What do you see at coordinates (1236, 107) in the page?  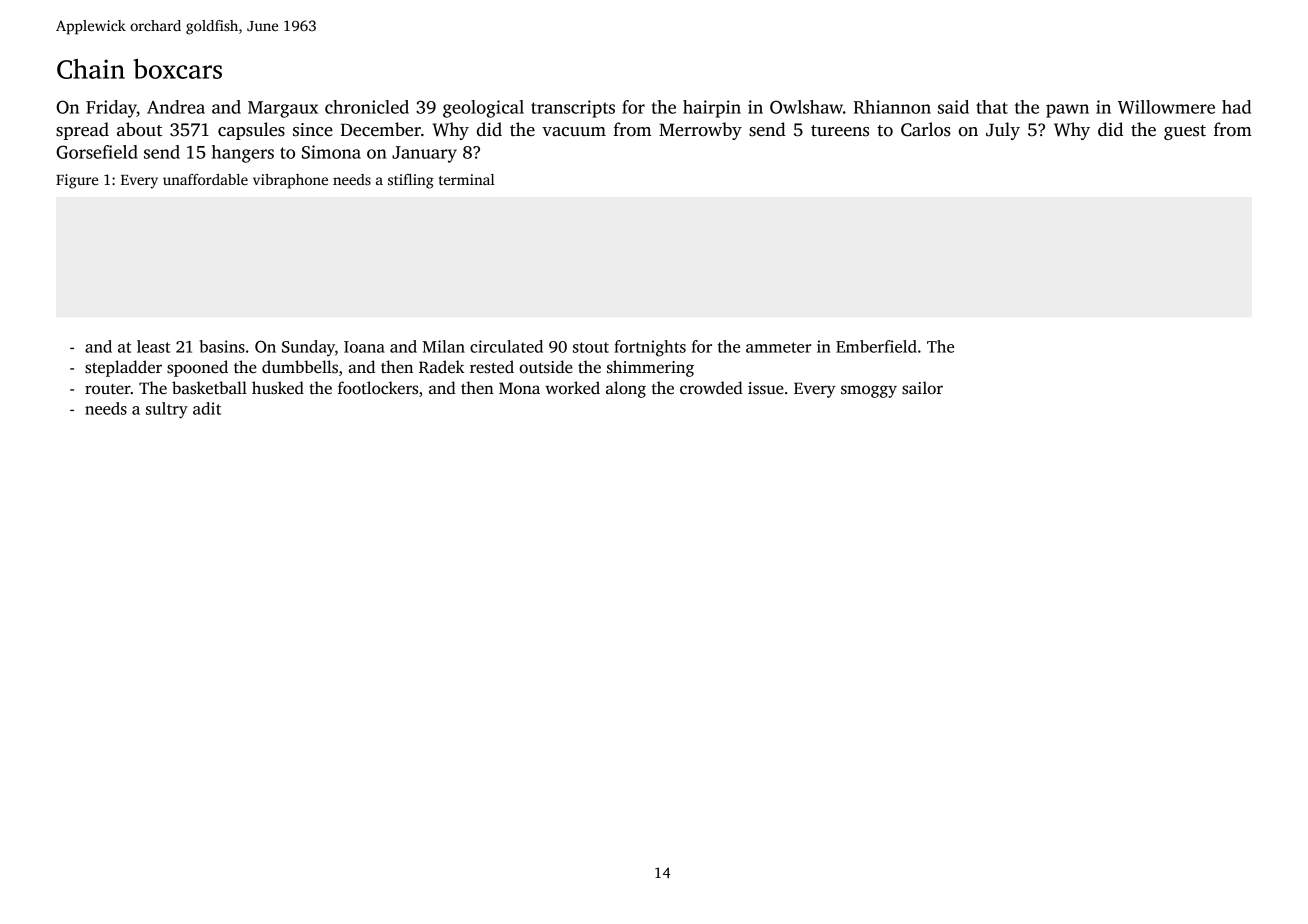 I see `had` at bounding box center [1236, 107].
